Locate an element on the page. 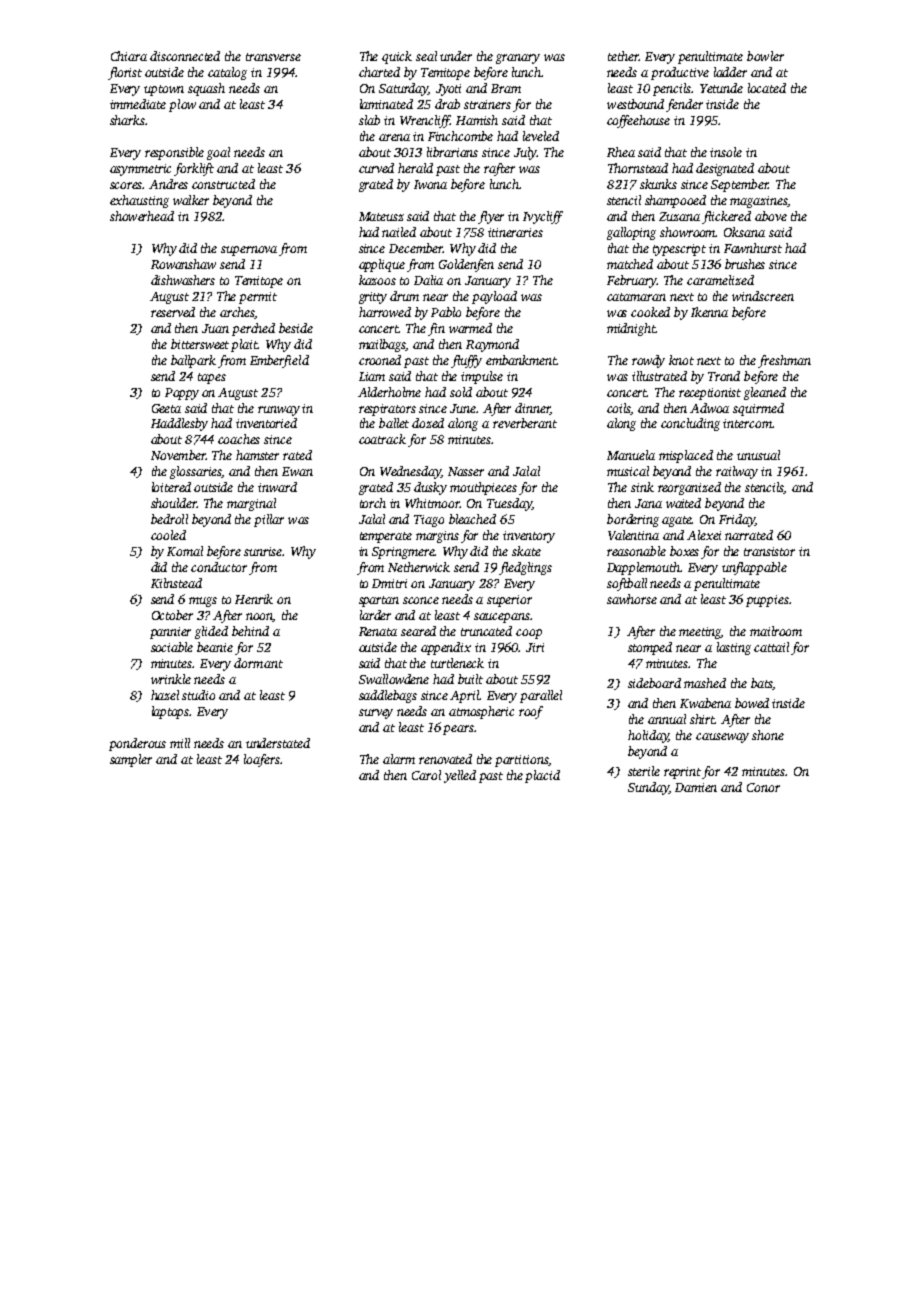  ponderous is located at coordinates (137, 744).
